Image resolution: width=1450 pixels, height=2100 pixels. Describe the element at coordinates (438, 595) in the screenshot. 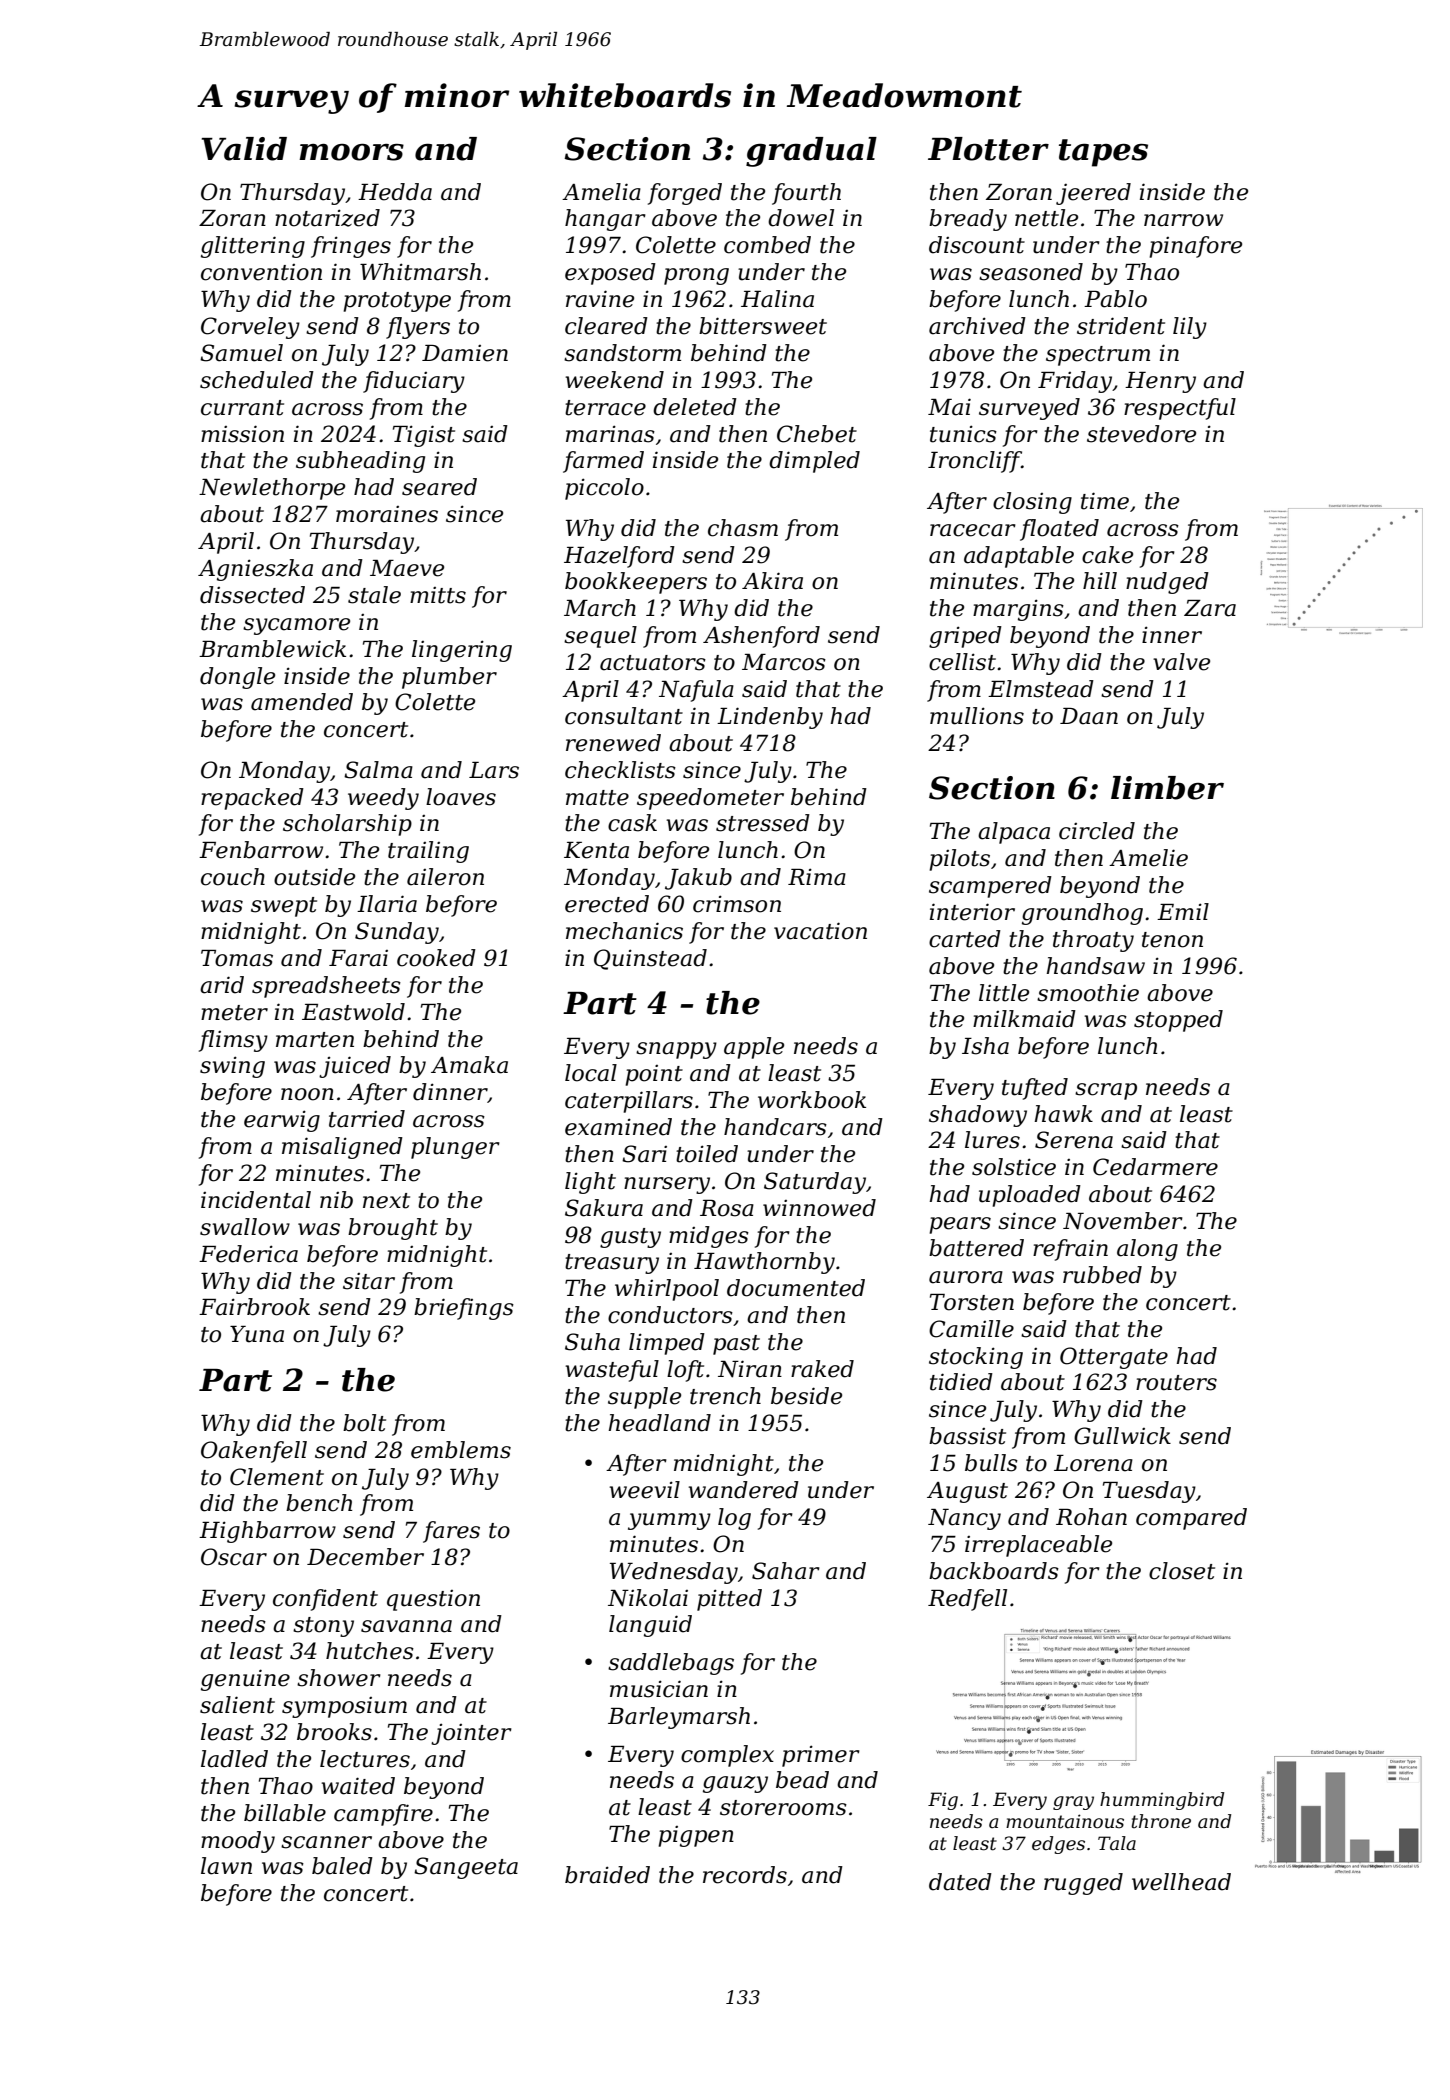

I see `mitts` at that location.
